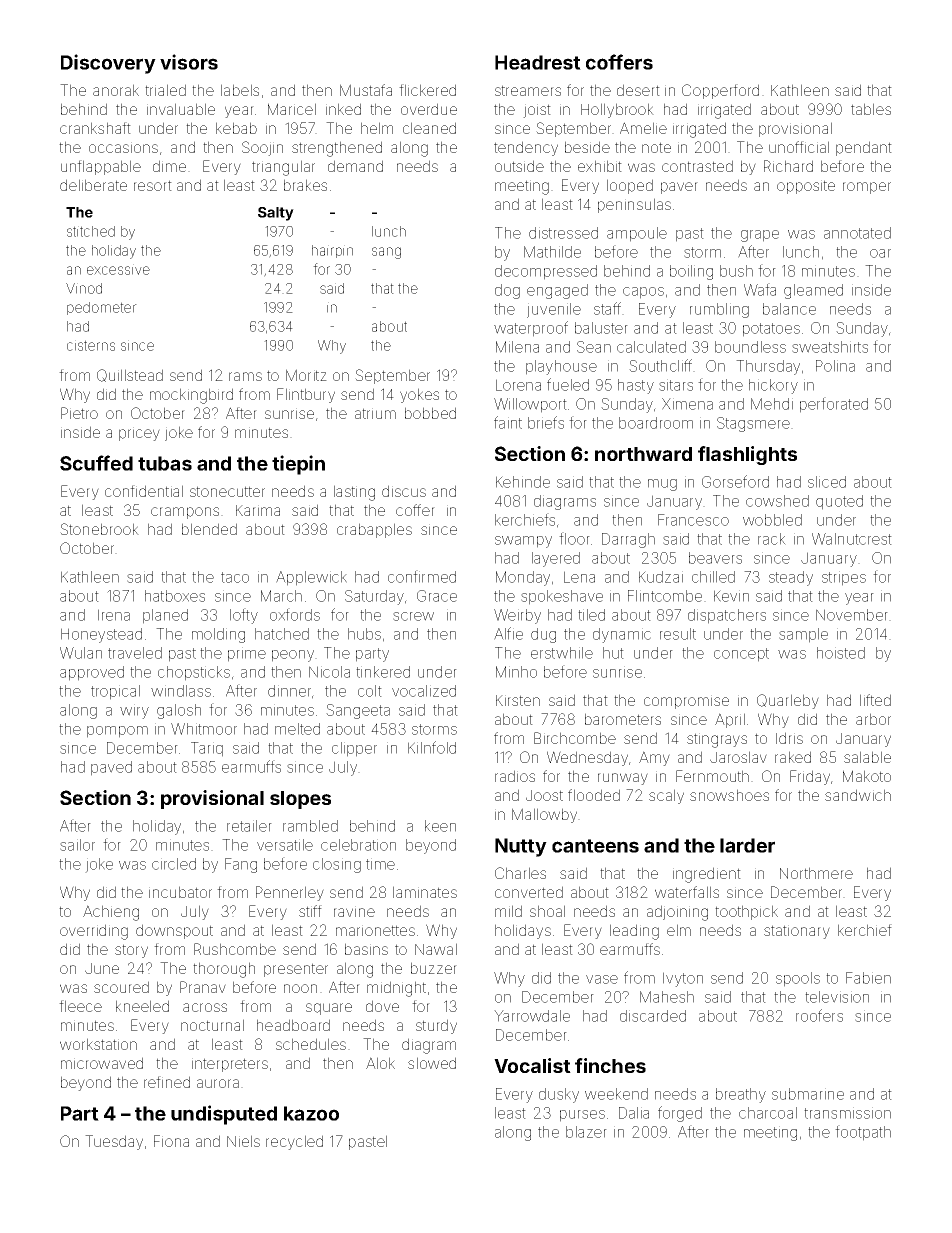  What do you see at coordinates (772, 539) in the document?
I see `rack` at bounding box center [772, 539].
